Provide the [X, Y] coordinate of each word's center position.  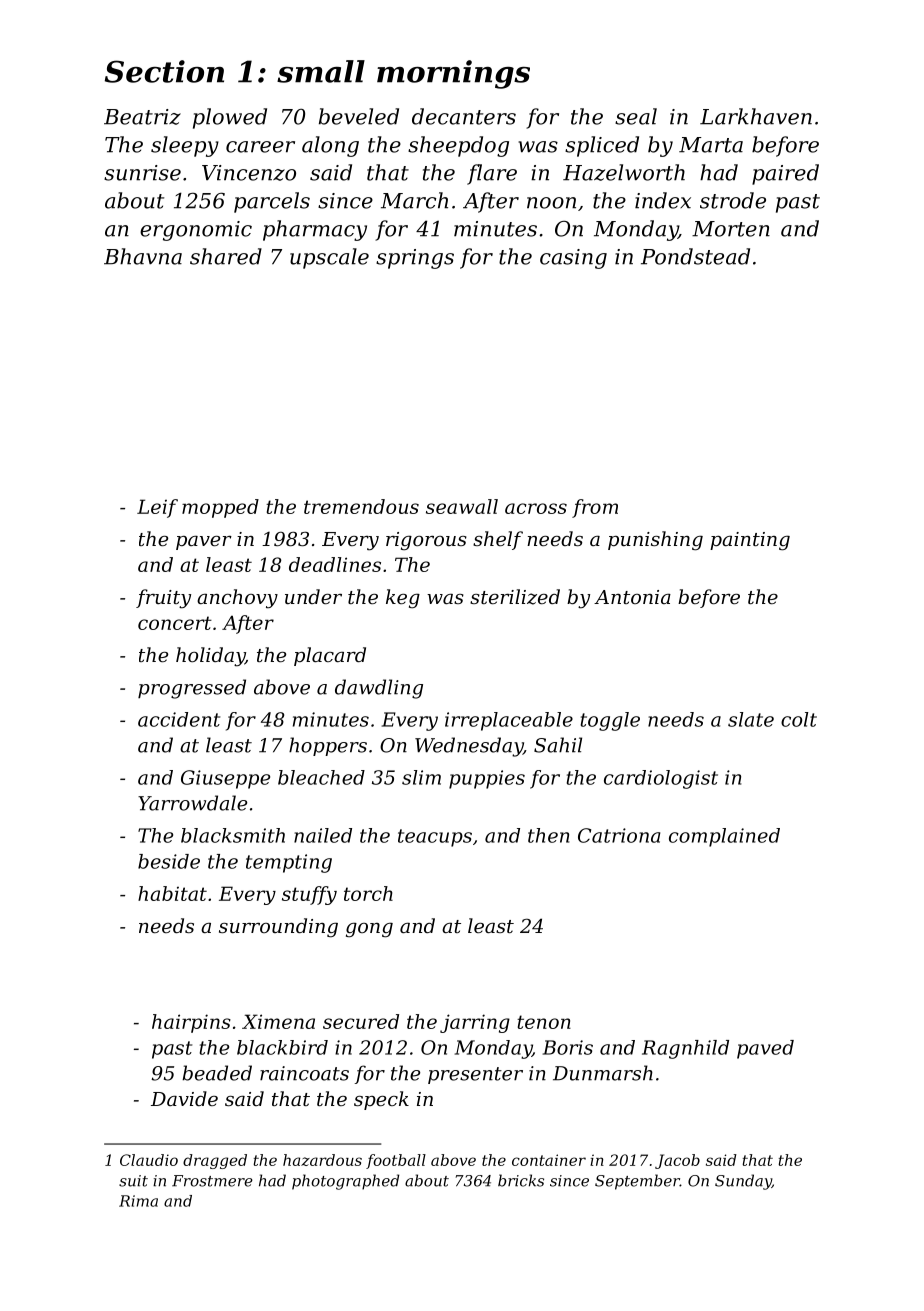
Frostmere [212, 1181]
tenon [544, 1022]
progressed [192, 689]
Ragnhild [685, 1049]
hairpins [191, 1023]
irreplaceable [509, 721]
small [321, 71]
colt [799, 719]
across [536, 508]
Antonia [632, 597]
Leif [157, 508]
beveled [359, 116]
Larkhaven [756, 116]
